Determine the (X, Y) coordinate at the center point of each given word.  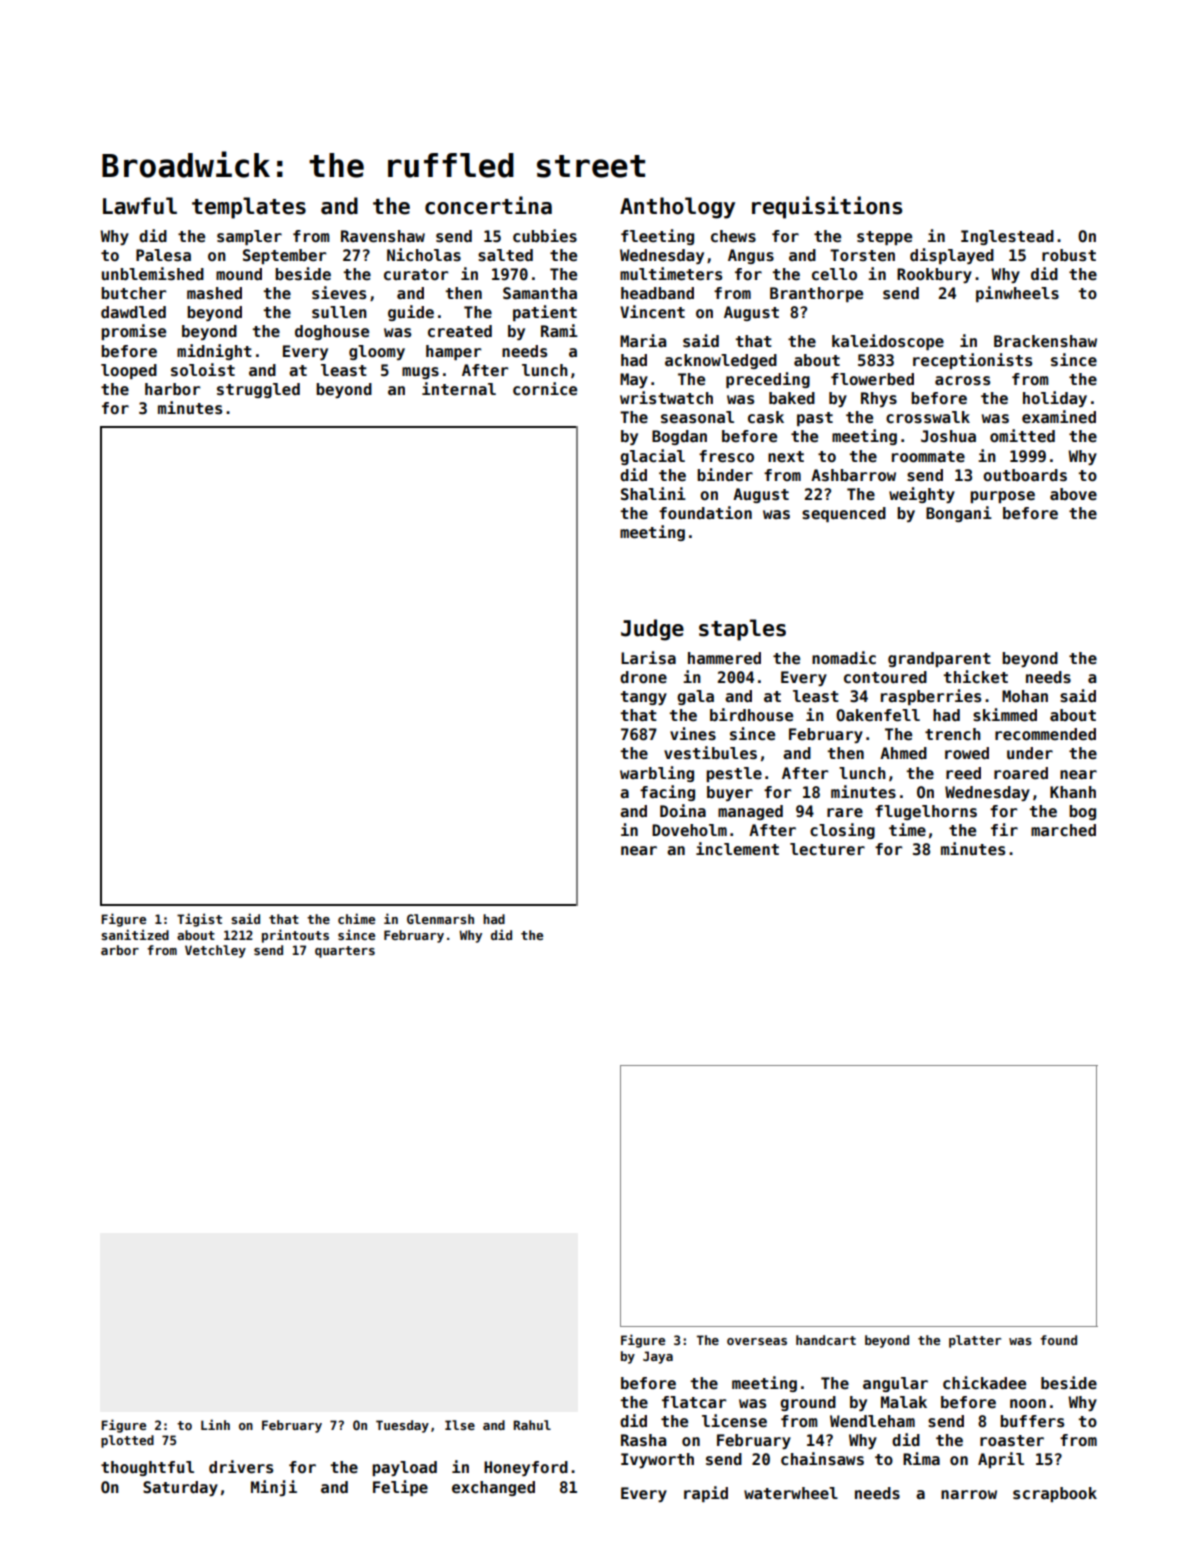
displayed (952, 256)
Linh (215, 1424)
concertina (488, 205)
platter (975, 1341)
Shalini (653, 494)
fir (1004, 829)
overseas (757, 1341)
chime (356, 918)
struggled (258, 390)
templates (249, 208)
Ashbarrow (853, 475)
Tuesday (402, 1426)
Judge (652, 630)
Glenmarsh (440, 919)
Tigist (199, 920)
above (1073, 494)
